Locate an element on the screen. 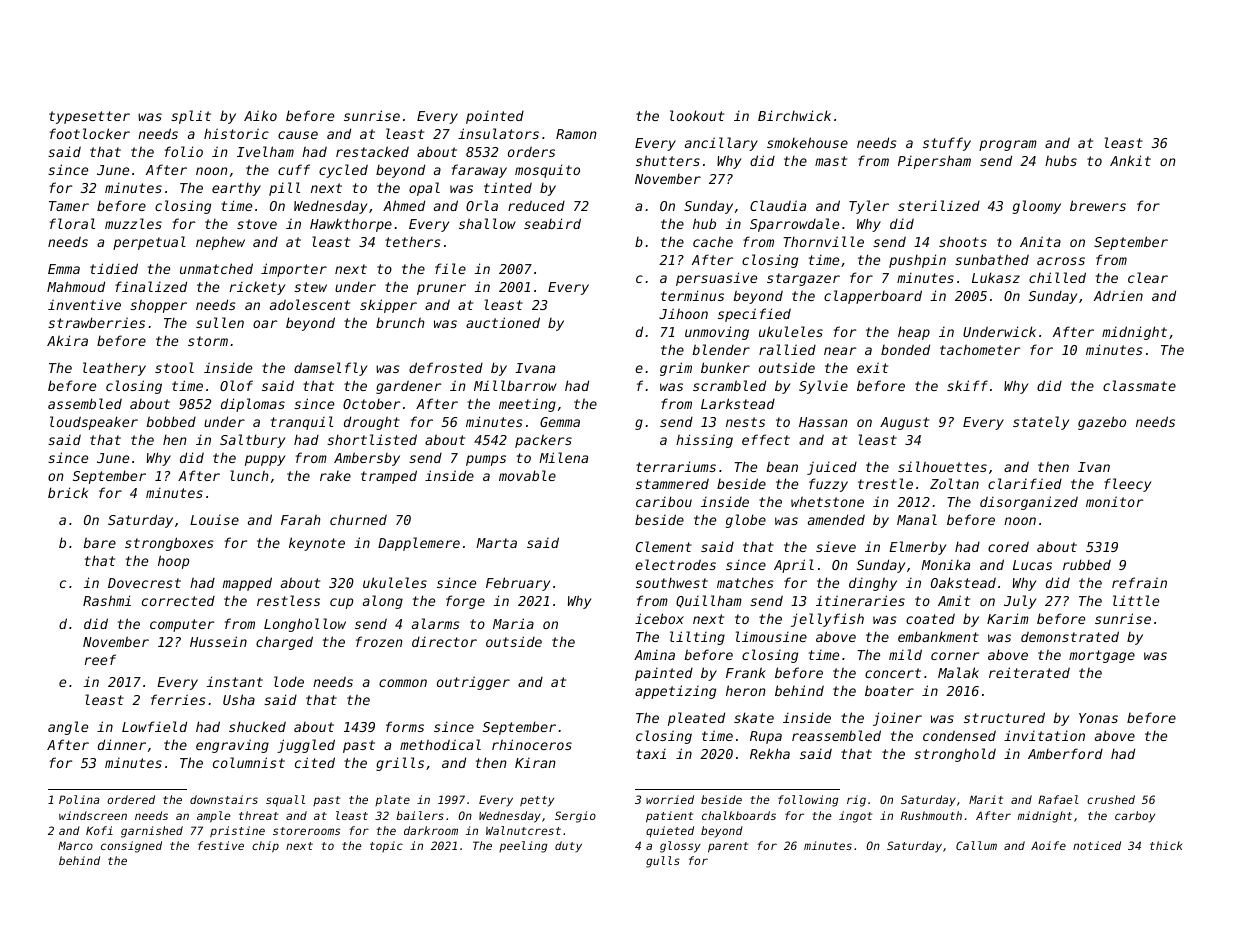 This screenshot has width=1233, height=952. clarified is located at coordinates (1025, 483).
